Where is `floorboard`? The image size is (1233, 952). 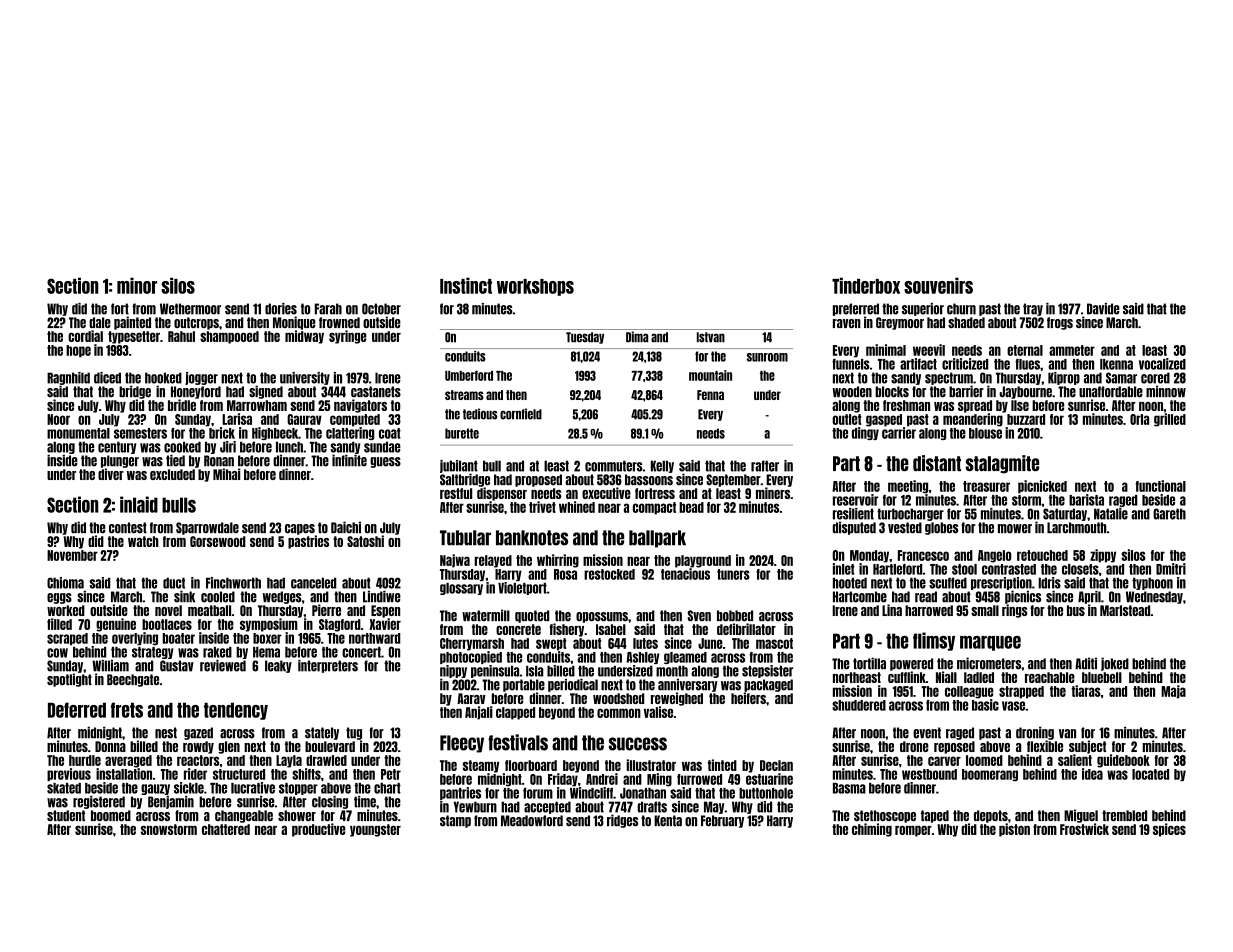
floorboard is located at coordinates (531, 765).
